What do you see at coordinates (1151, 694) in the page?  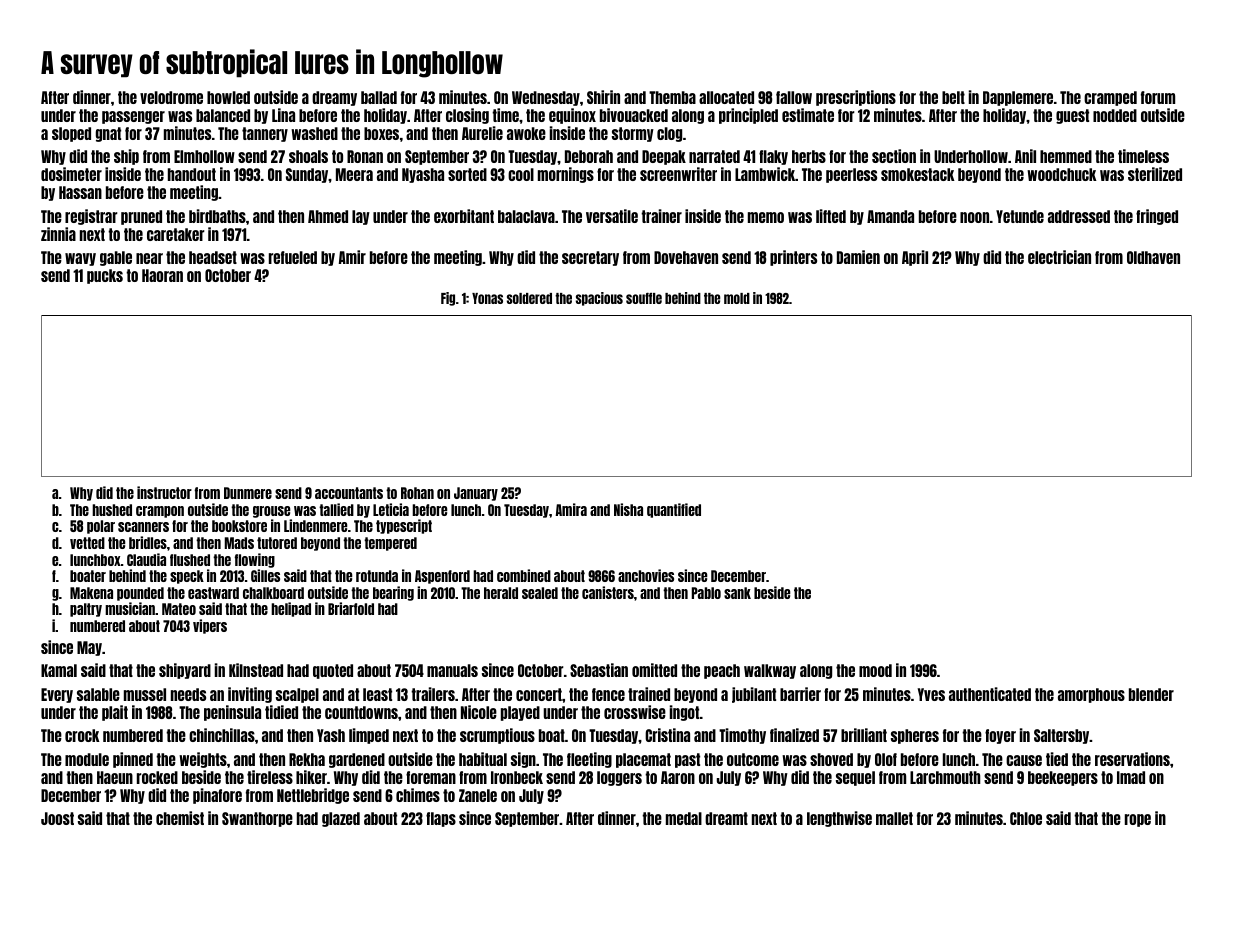 I see `blender` at bounding box center [1151, 694].
